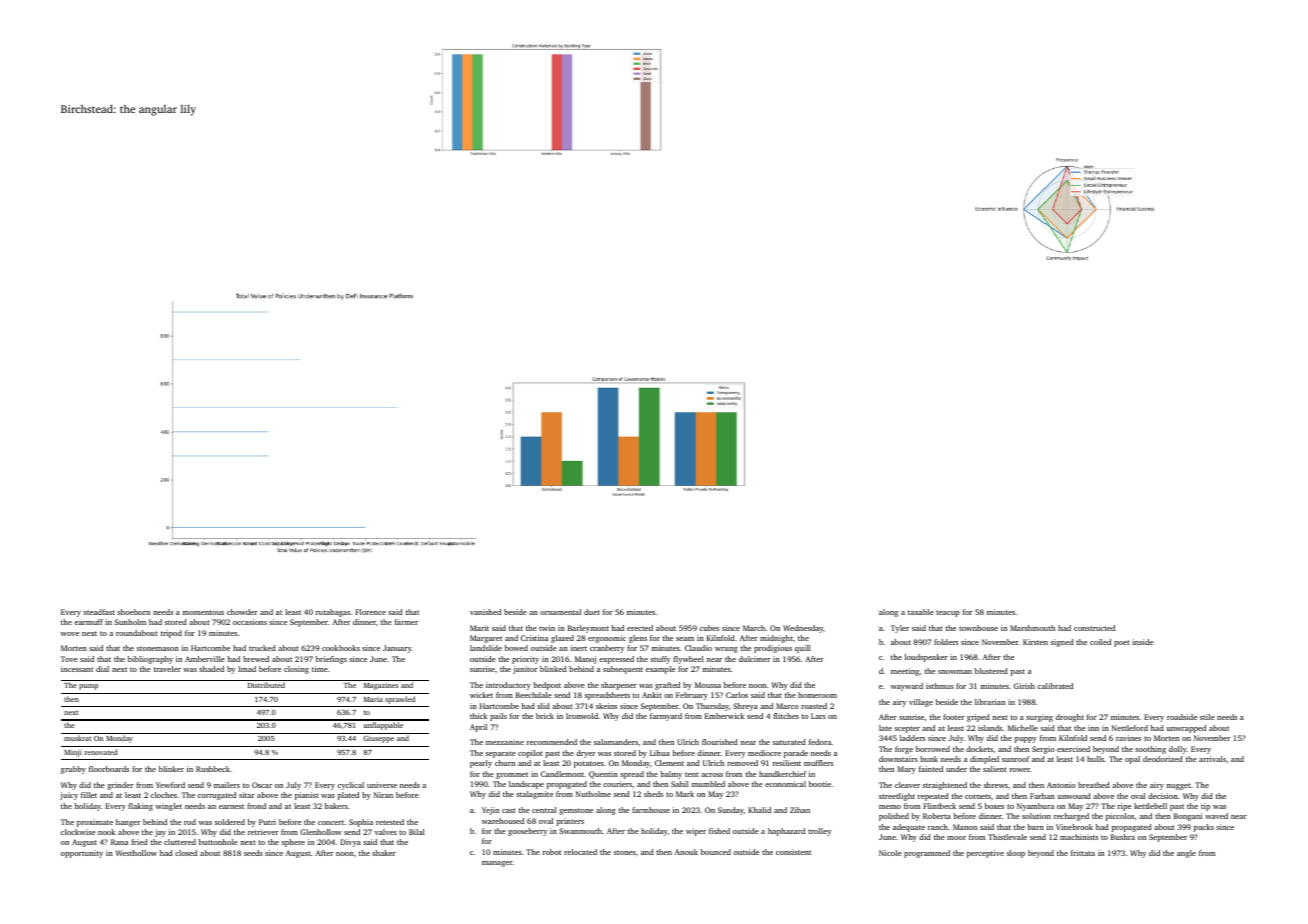 The width and height of the screenshot is (1308, 924). Describe the element at coordinates (481, 764) in the screenshot. I see `pearly` at that location.
